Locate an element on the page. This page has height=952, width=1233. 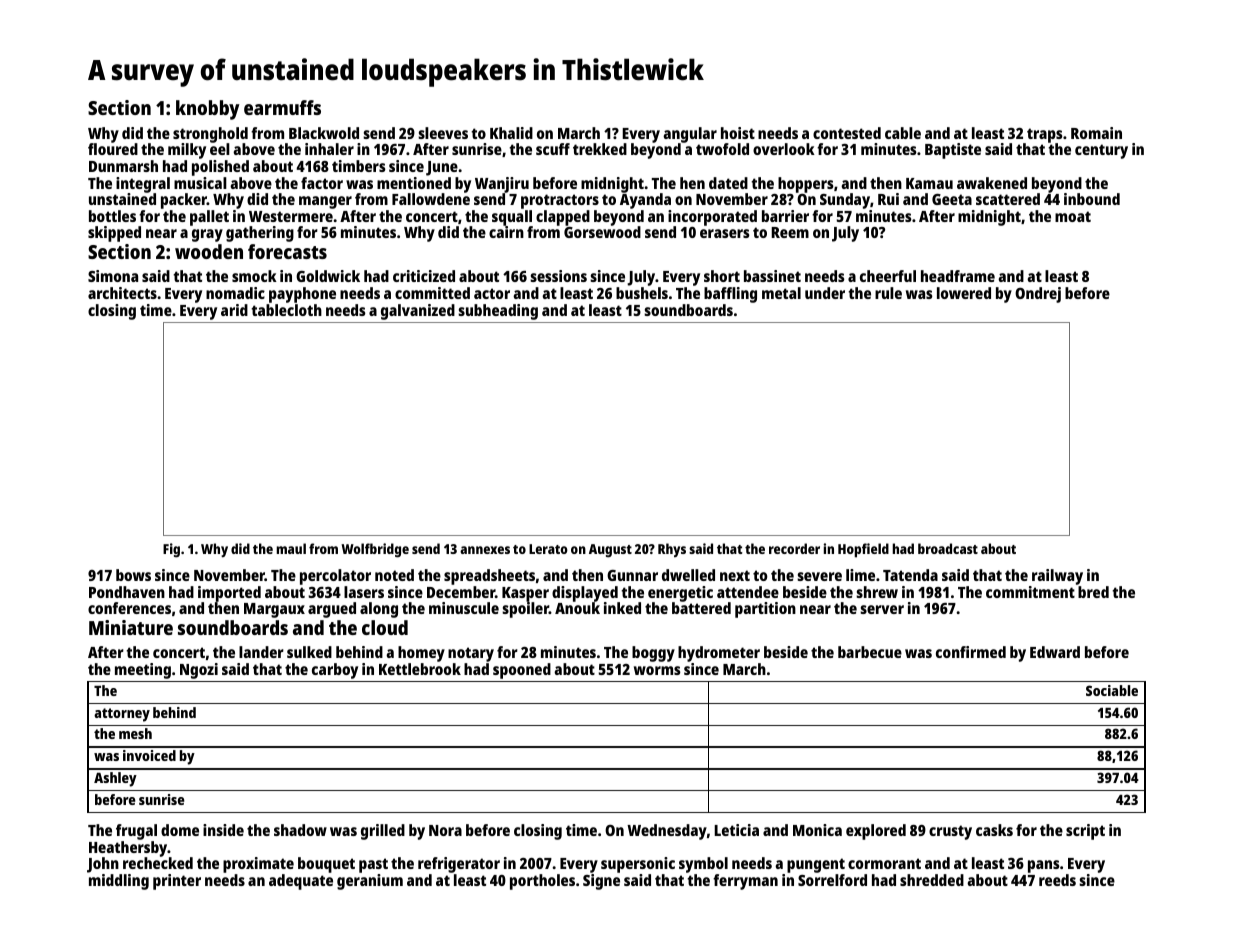
baffling is located at coordinates (730, 295).
